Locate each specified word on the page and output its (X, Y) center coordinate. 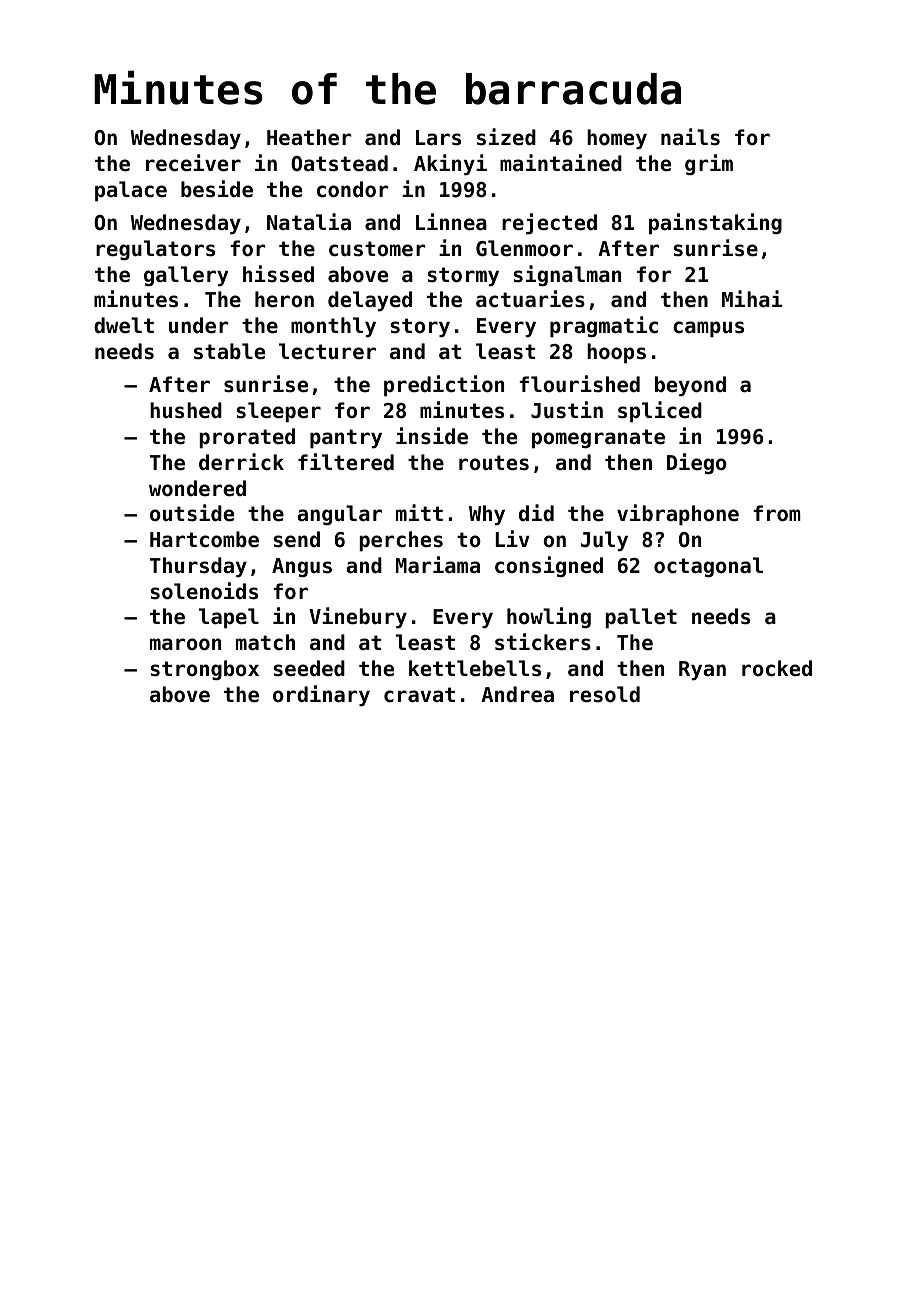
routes (494, 463)
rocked (777, 668)
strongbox (205, 670)
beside (217, 189)
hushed (186, 410)
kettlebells (475, 668)
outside (192, 513)
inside (432, 436)
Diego (697, 463)
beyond (690, 386)
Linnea (451, 222)
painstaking (715, 224)
